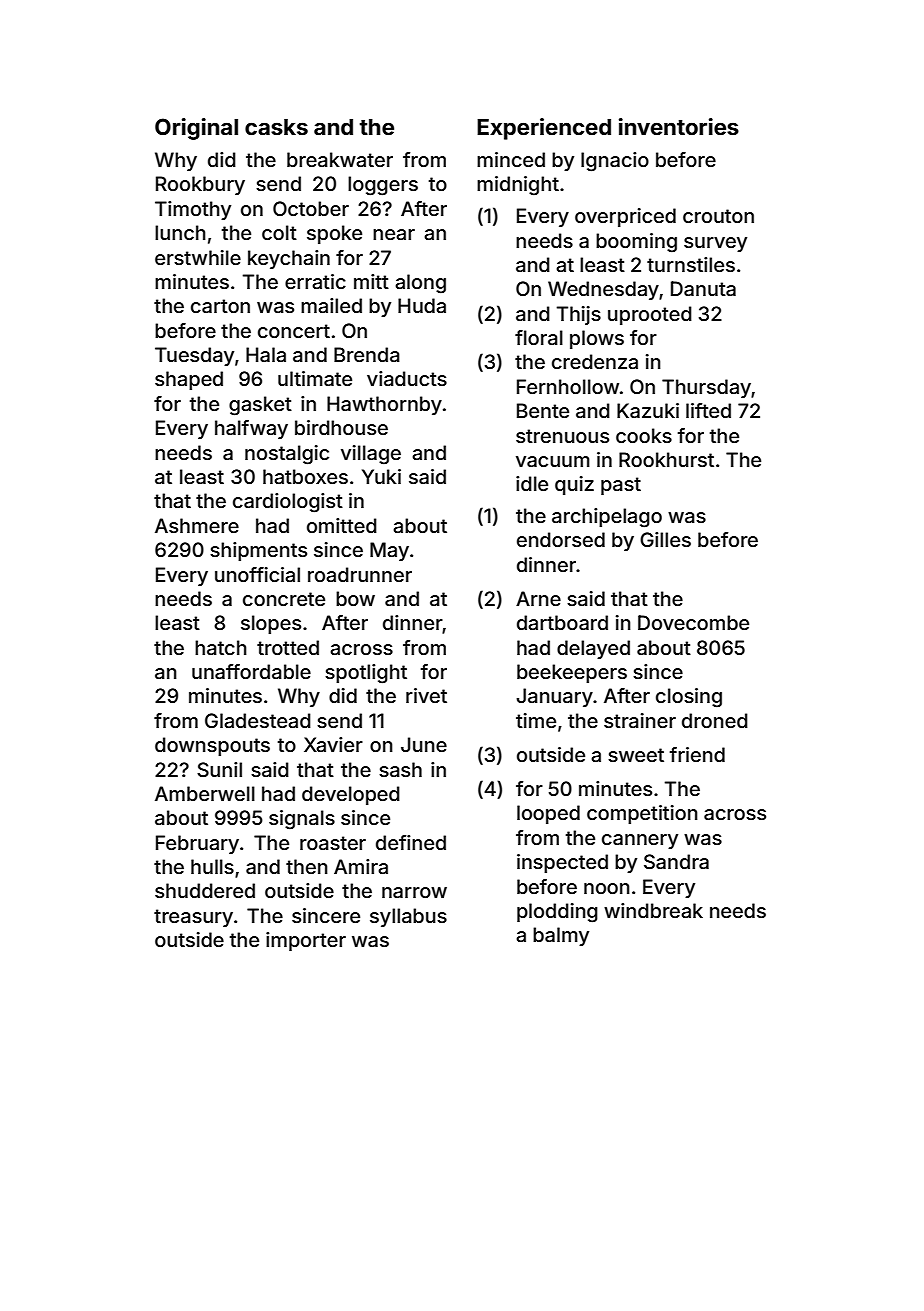  Describe the element at coordinates (196, 129) in the document. I see `Original` at that location.
